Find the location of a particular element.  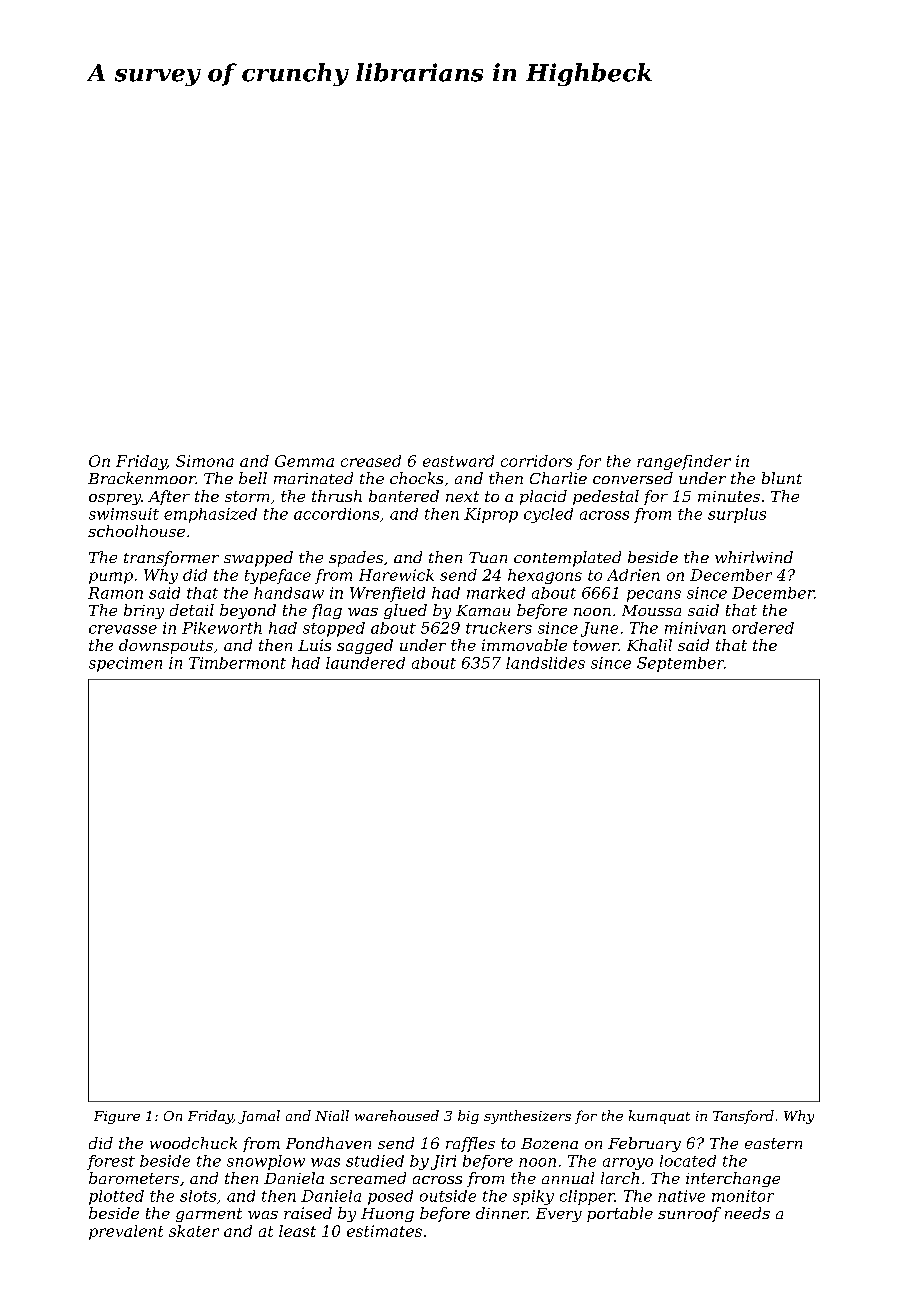

Kamau is located at coordinates (483, 610).
